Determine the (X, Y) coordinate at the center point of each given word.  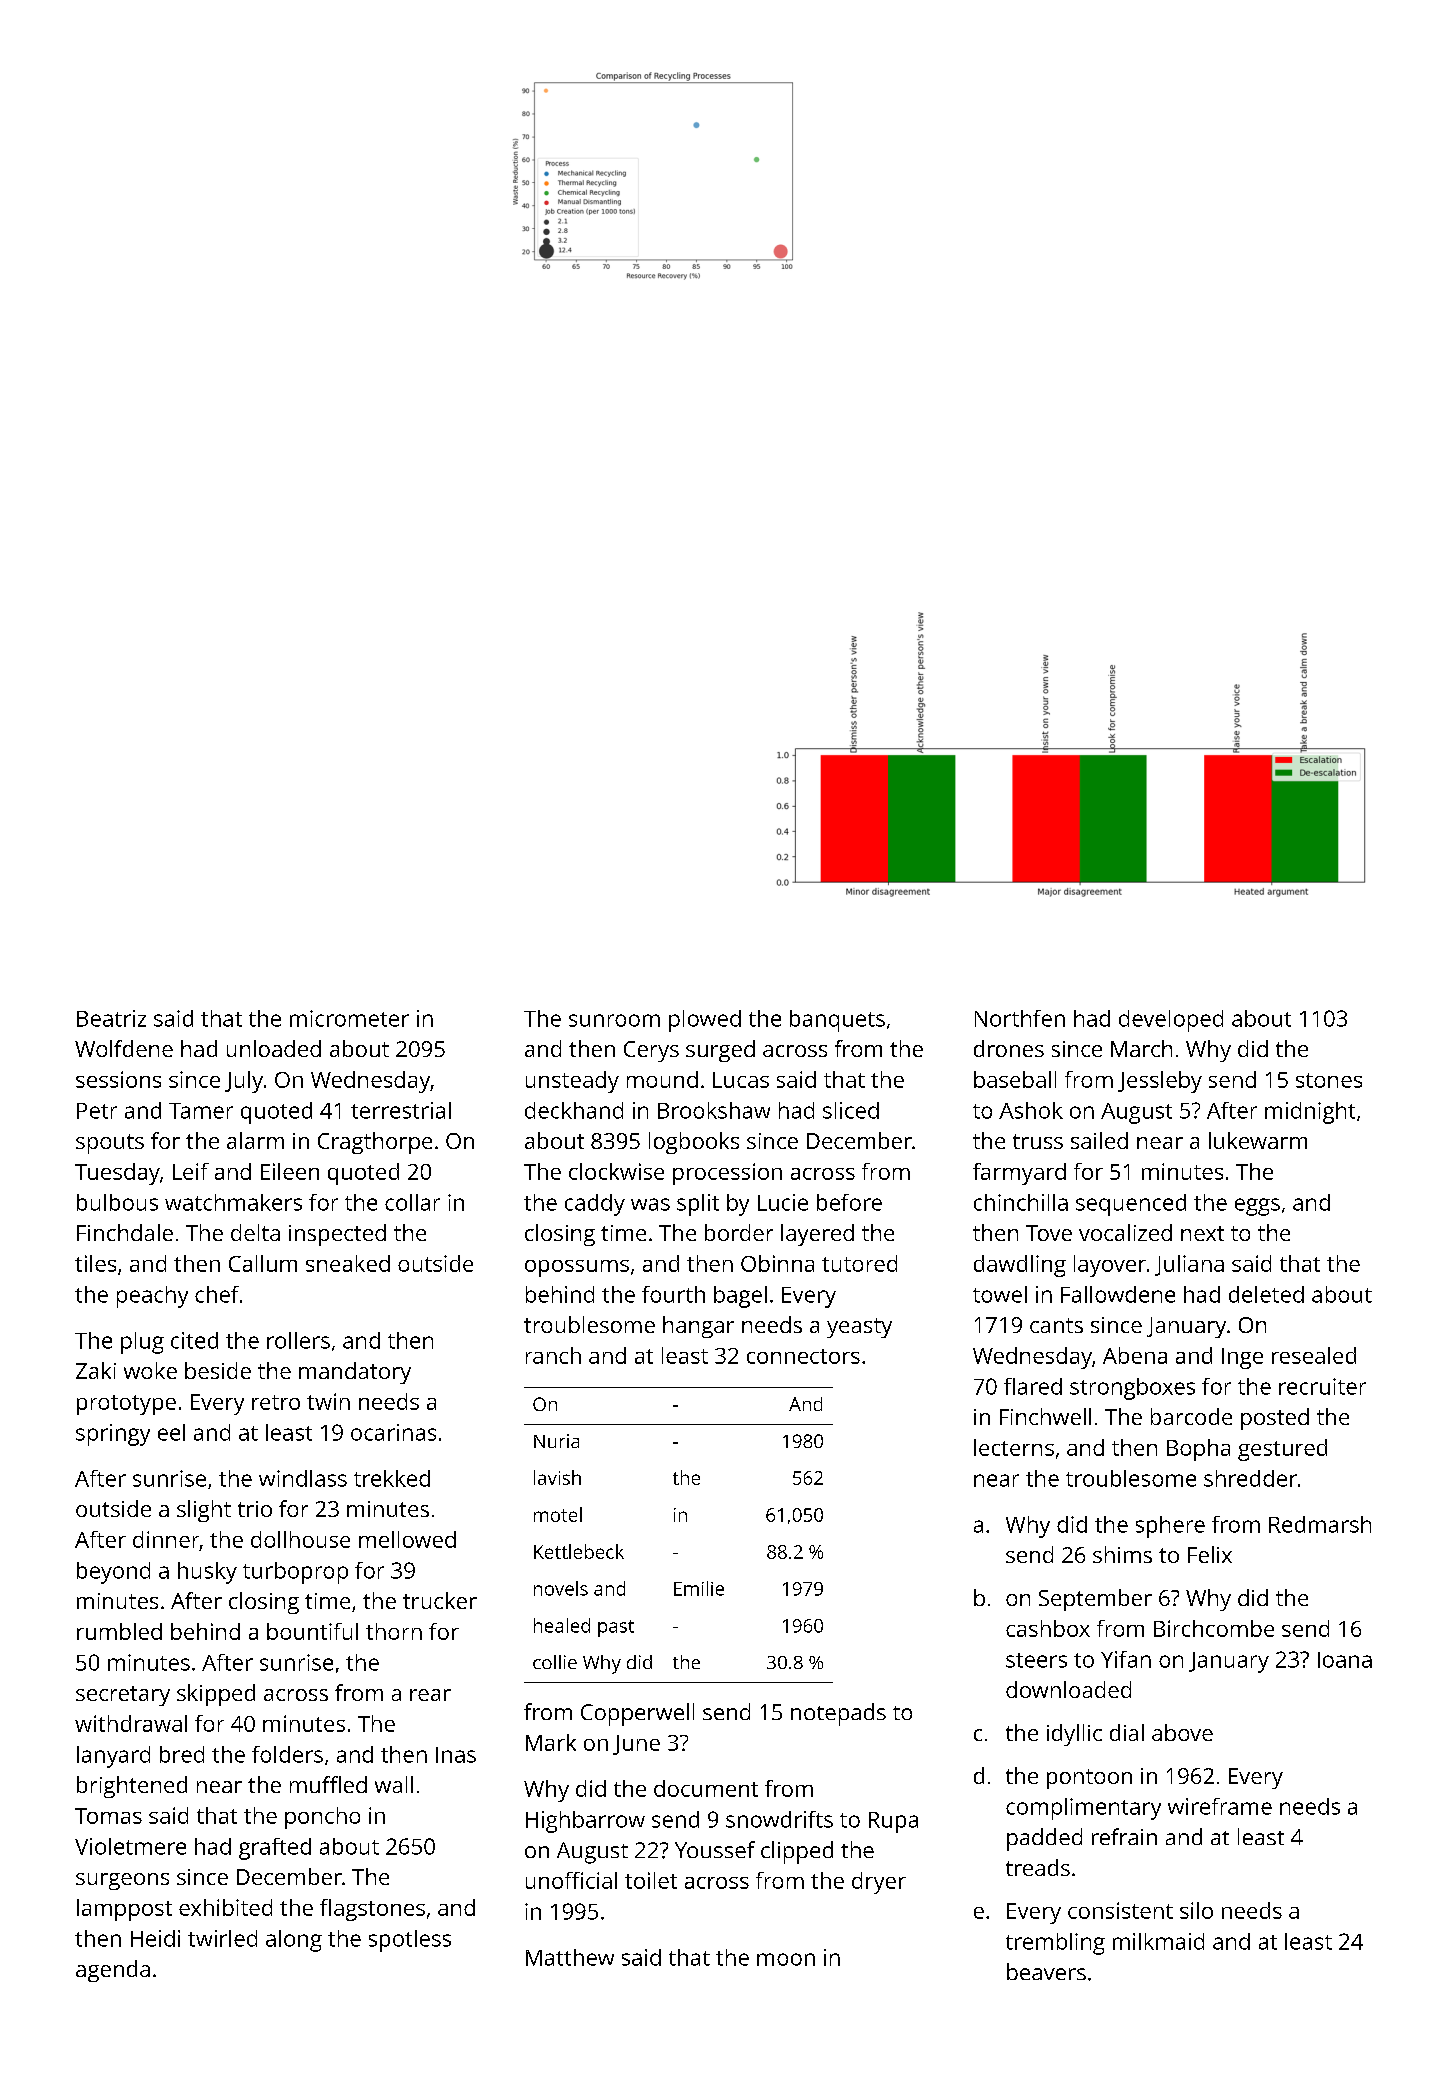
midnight (1310, 1113)
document (706, 1788)
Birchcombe (1214, 1628)
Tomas (108, 1816)
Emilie (699, 1588)
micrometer (349, 1018)
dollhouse (300, 1539)
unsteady (572, 1082)
